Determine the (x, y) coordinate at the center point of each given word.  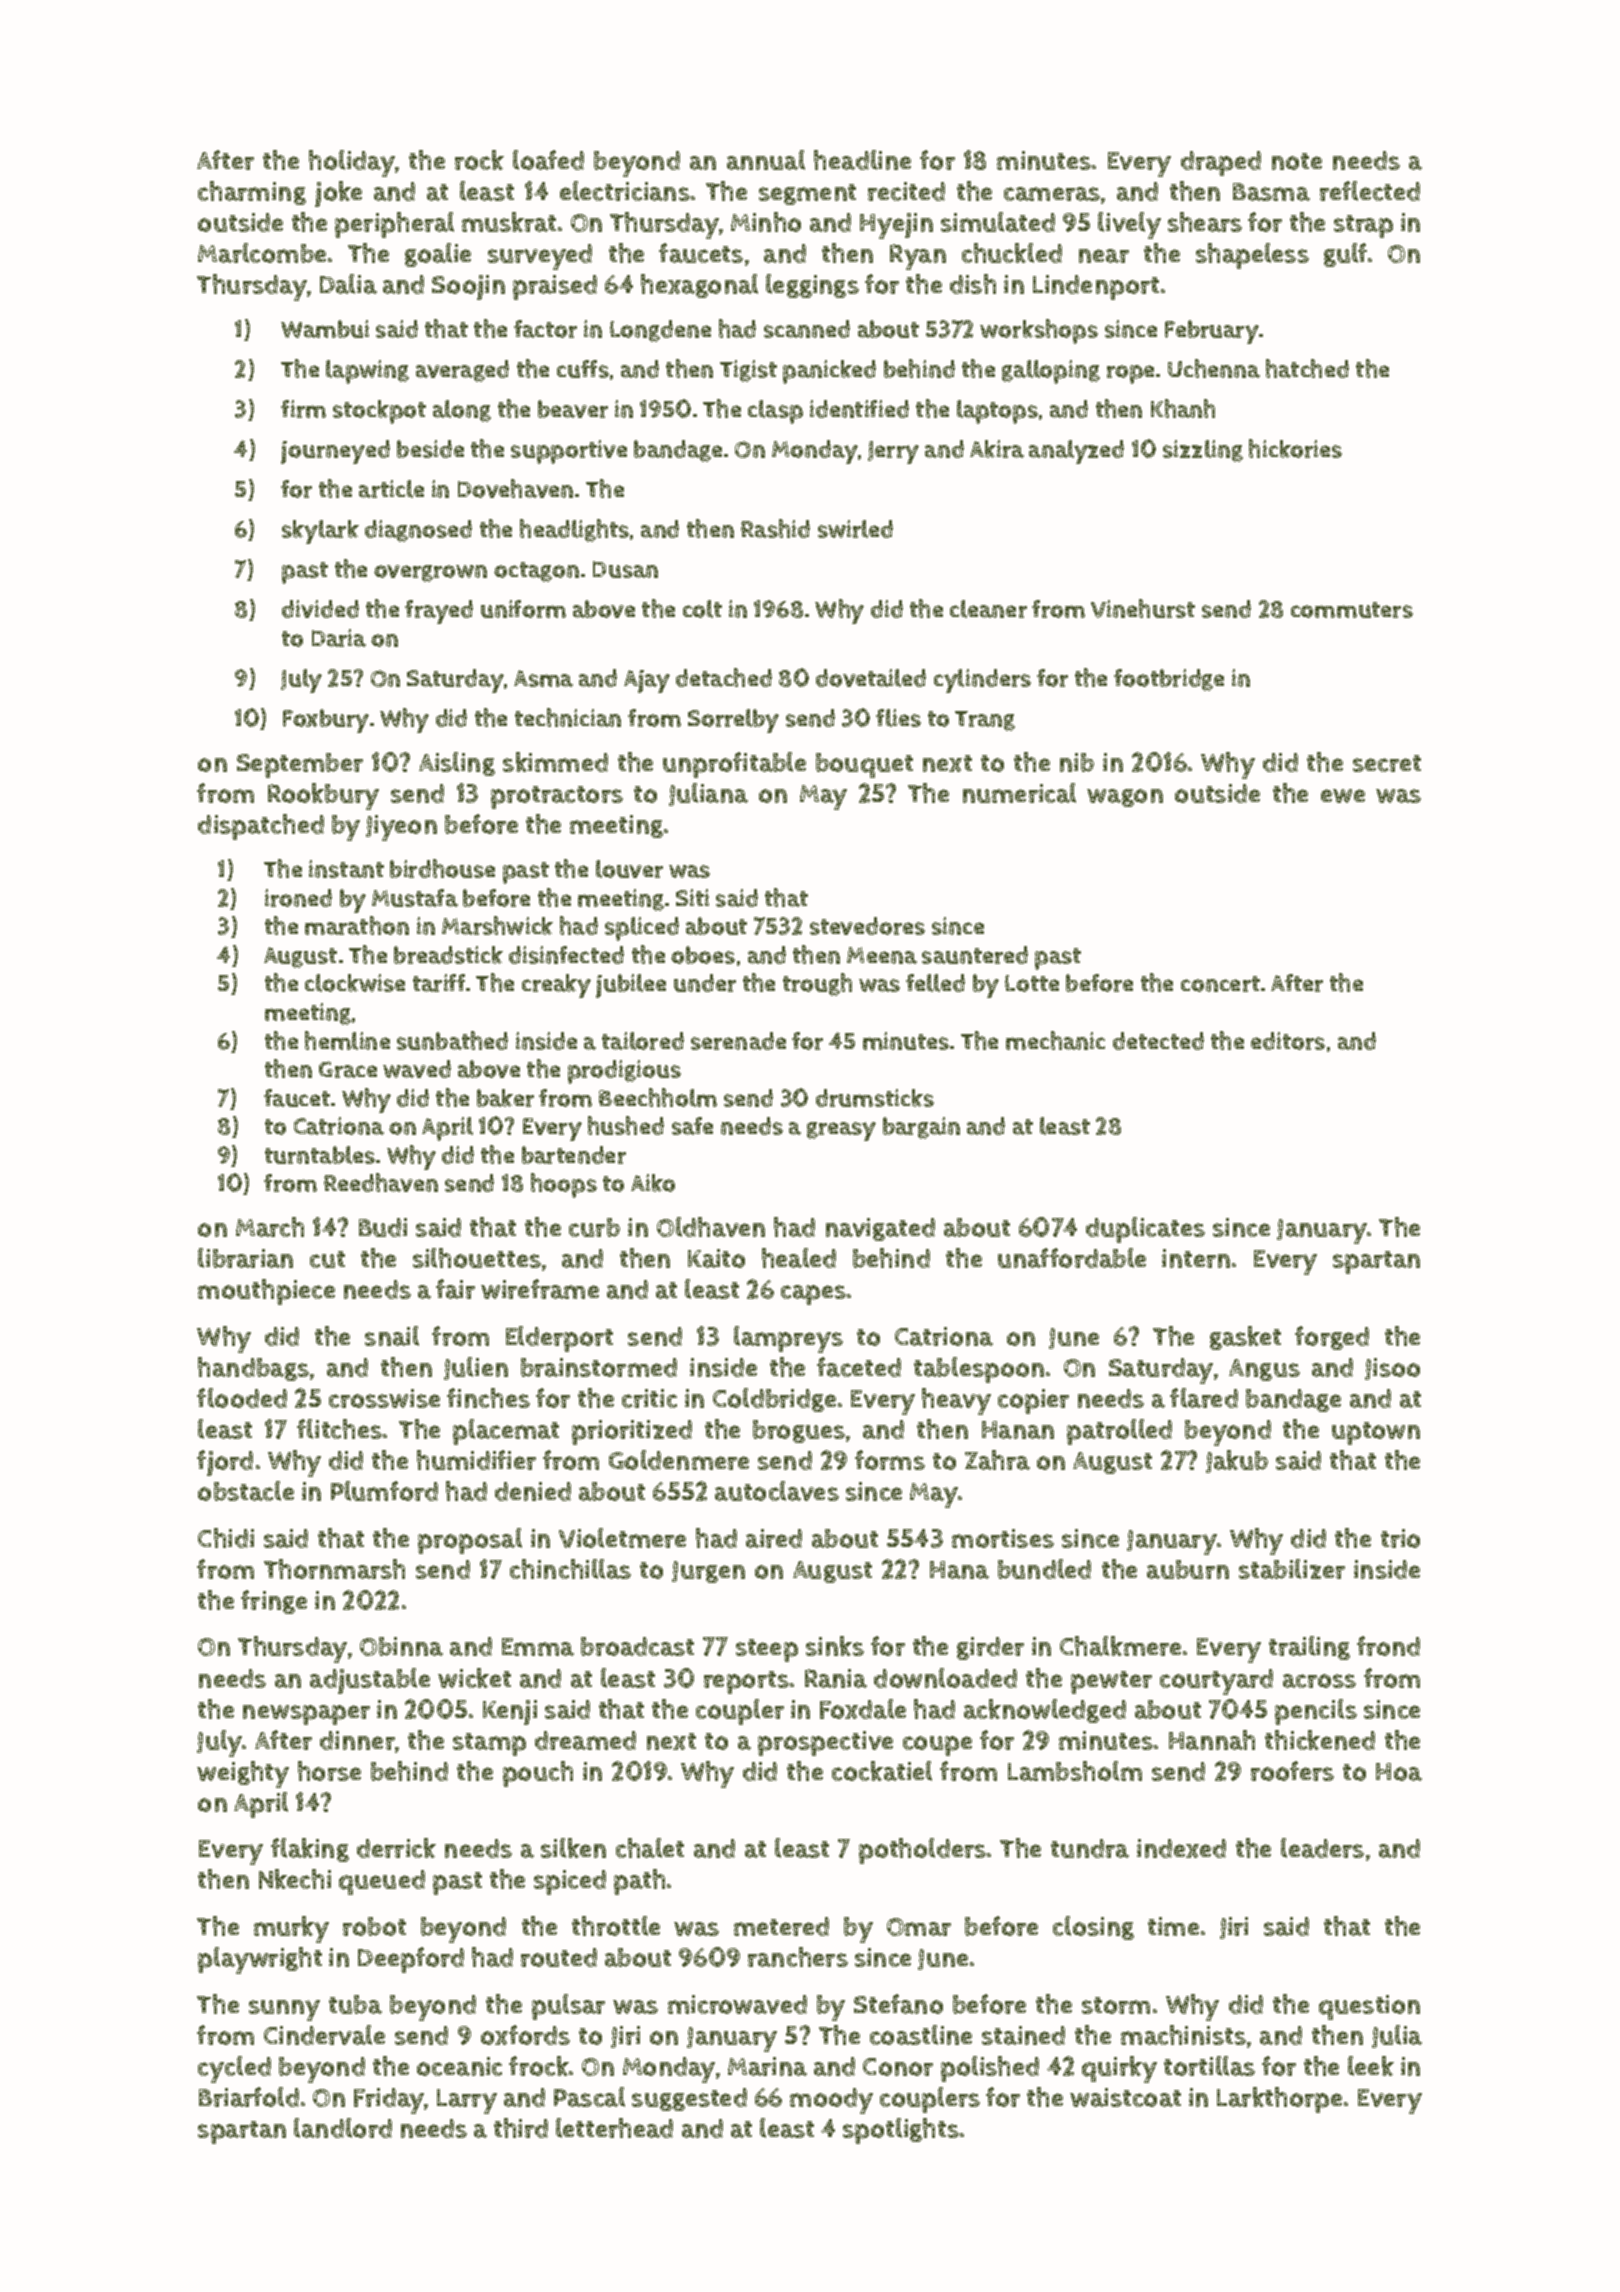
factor (545, 329)
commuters (1352, 610)
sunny (284, 2010)
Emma (538, 1647)
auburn (1188, 1569)
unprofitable (734, 765)
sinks (835, 1646)
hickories (1295, 448)
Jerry (893, 452)
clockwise (355, 983)
